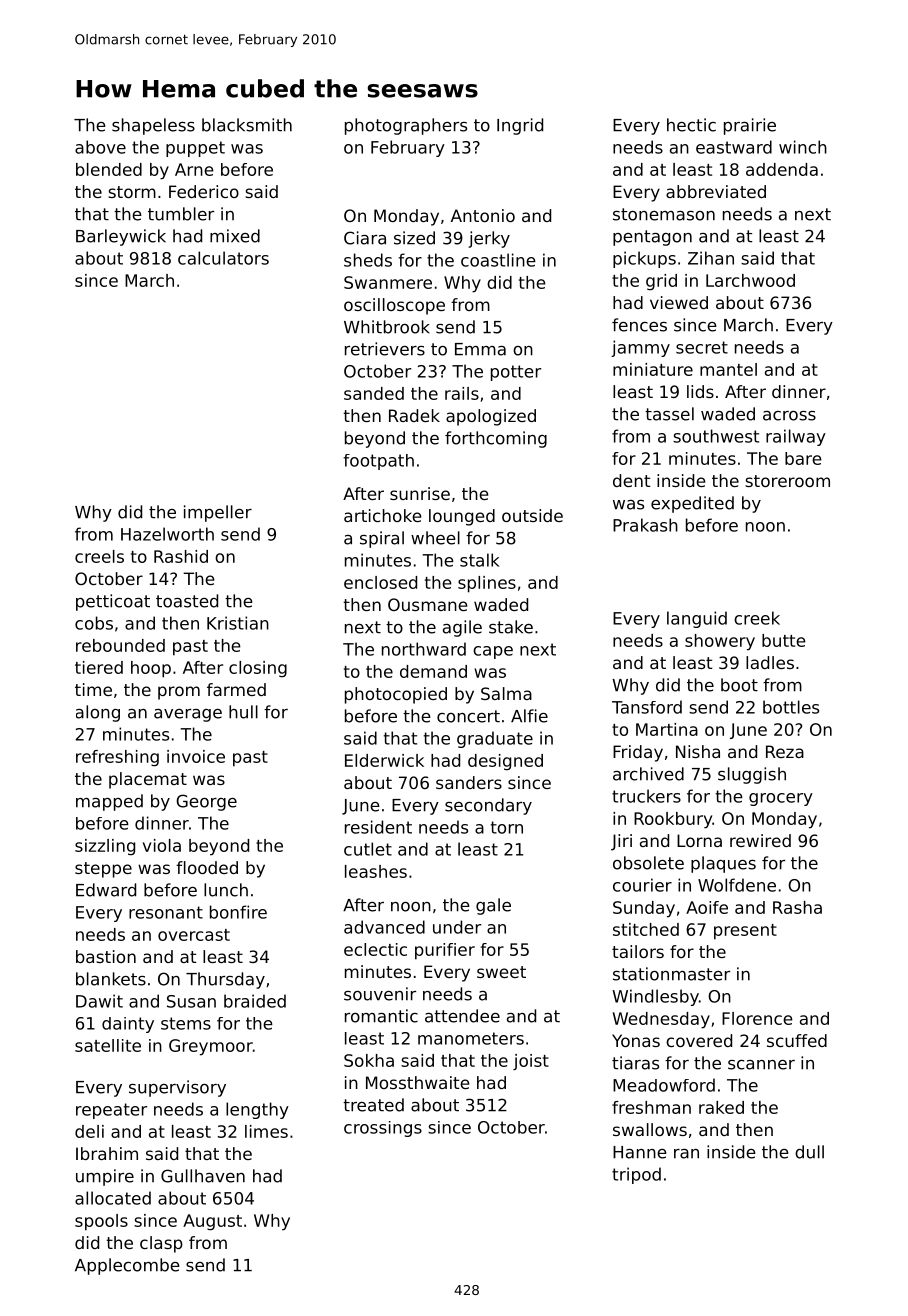 The width and height of the document is (908, 1316). What do you see at coordinates (691, 125) in the document?
I see `hectic` at bounding box center [691, 125].
